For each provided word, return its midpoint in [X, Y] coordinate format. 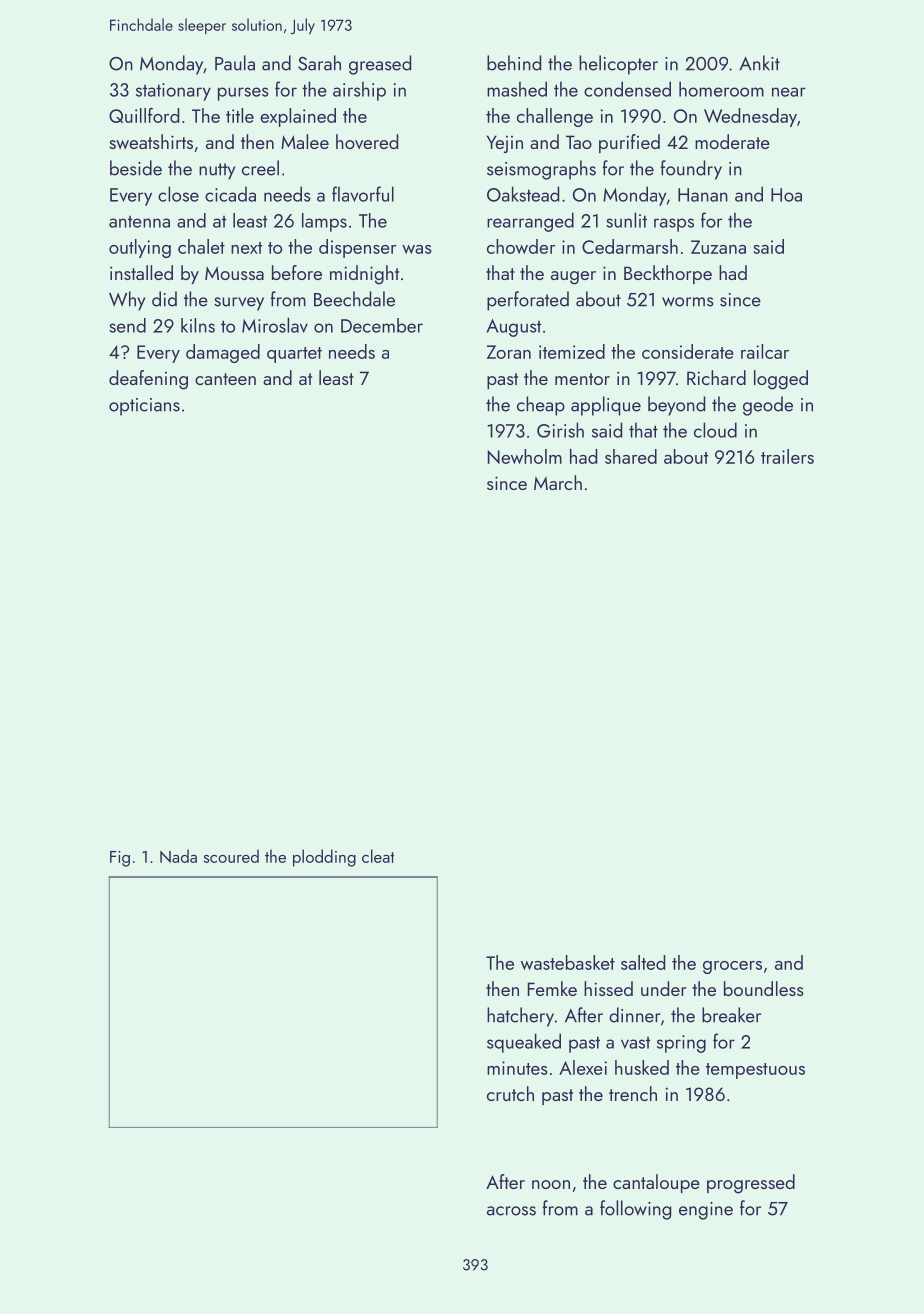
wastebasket [568, 962]
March [558, 482]
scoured [231, 856]
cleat [378, 856]
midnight [364, 275]
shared [631, 456]
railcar [765, 351]
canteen [225, 379]
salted [643, 962]
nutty [217, 171]
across [511, 1211]
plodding [324, 858]
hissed [608, 988]
